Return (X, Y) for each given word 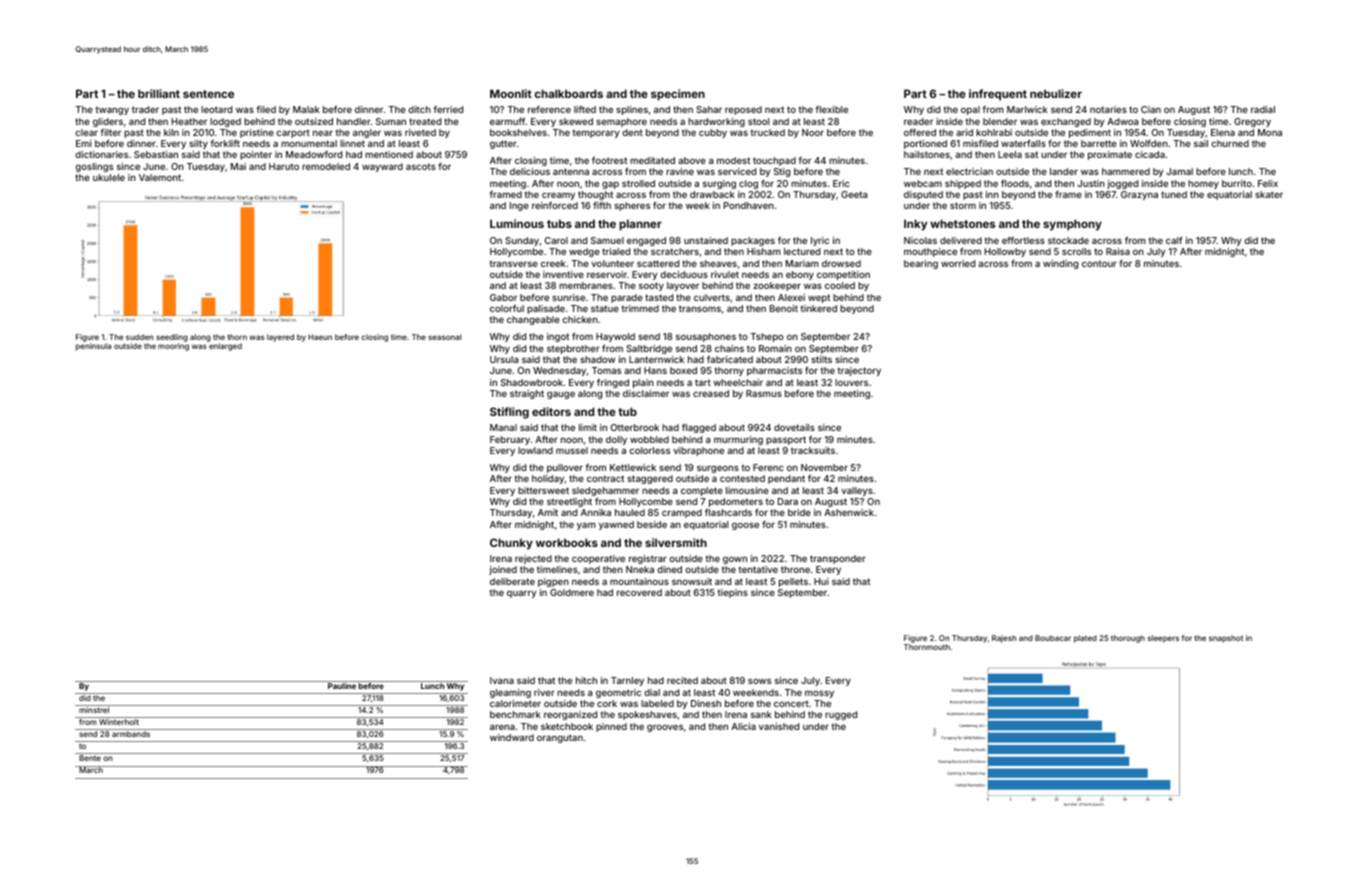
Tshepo (767, 337)
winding (1060, 264)
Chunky (511, 544)
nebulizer (1056, 93)
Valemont (160, 177)
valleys (857, 491)
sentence (208, 94)
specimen (678, 95)
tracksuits (813, 450)
